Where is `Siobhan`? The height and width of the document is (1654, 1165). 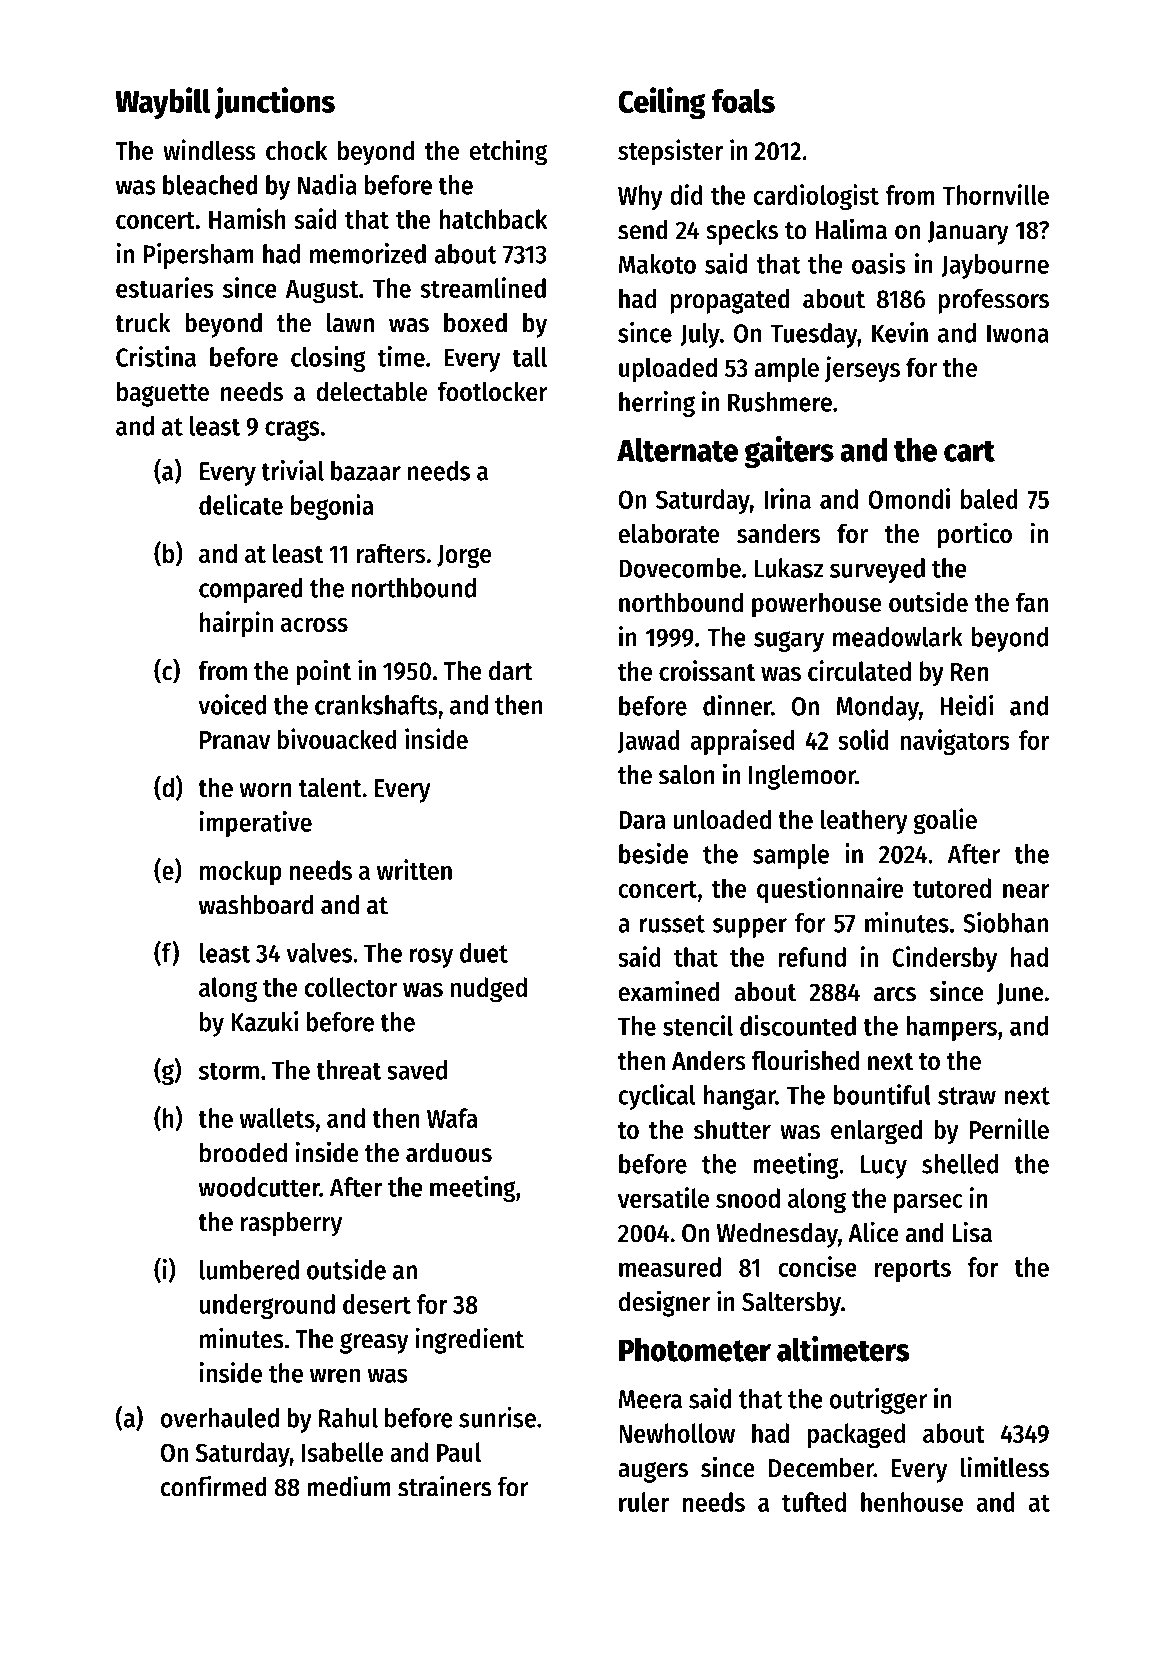 Siobhan is located at coordinates (1005, 922).
